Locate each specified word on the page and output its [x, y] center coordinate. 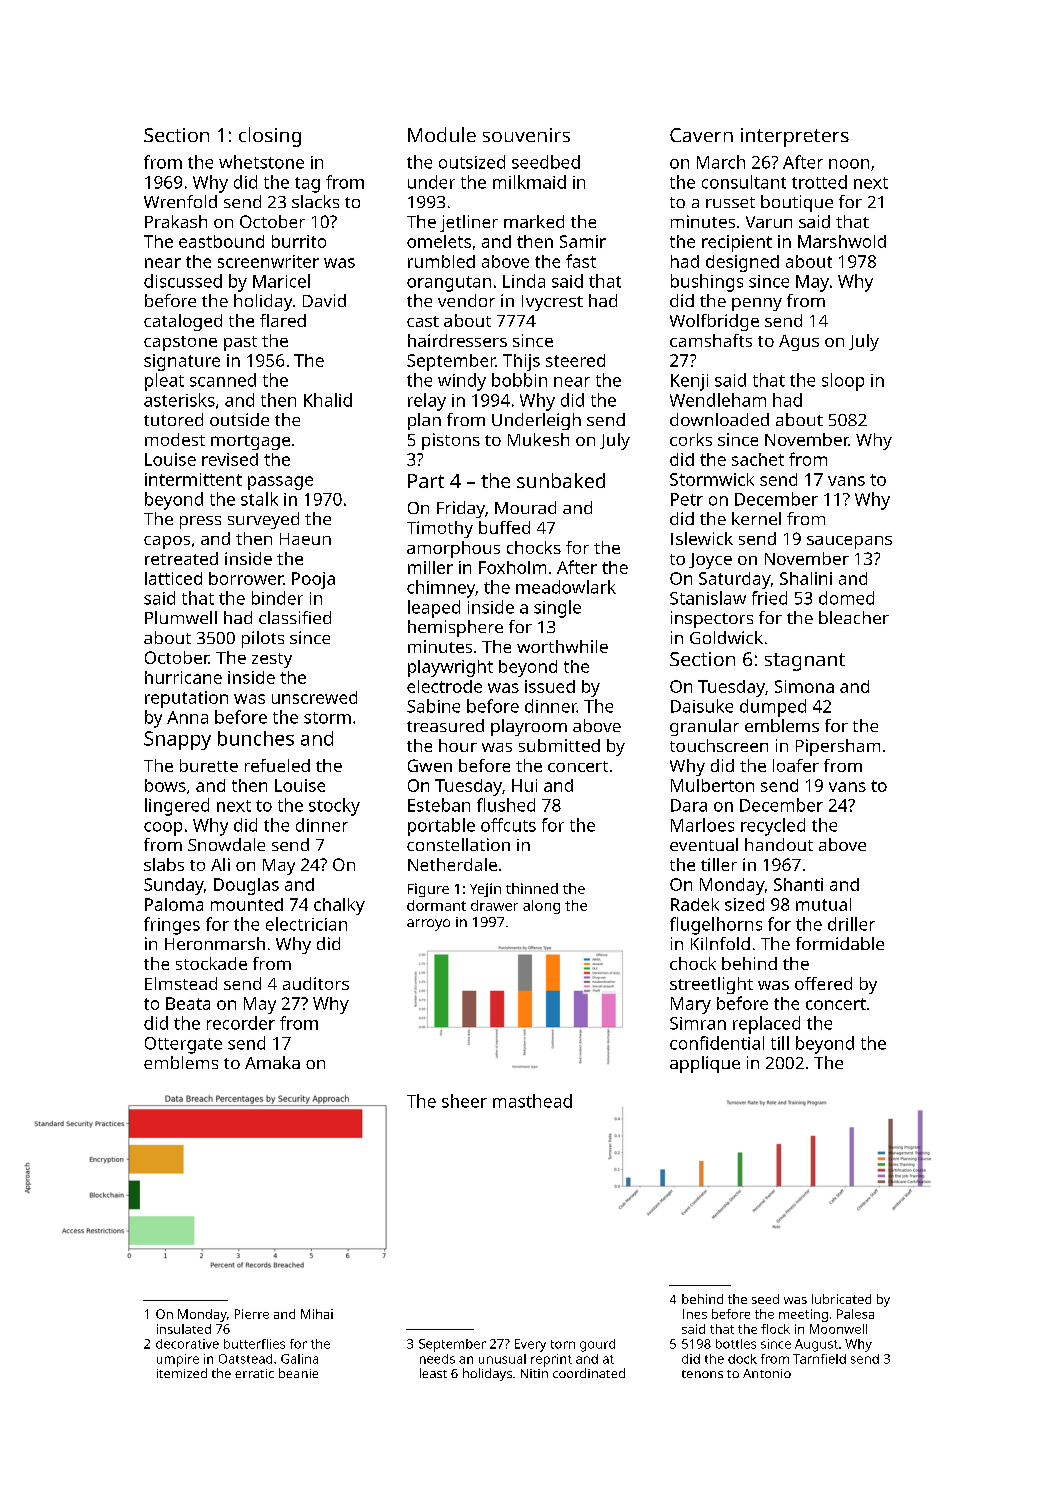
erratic [254, 1373]
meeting [803, 1315]
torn [563, 1344]
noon [849, 164]
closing [270, 137]
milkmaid [529, 182]
